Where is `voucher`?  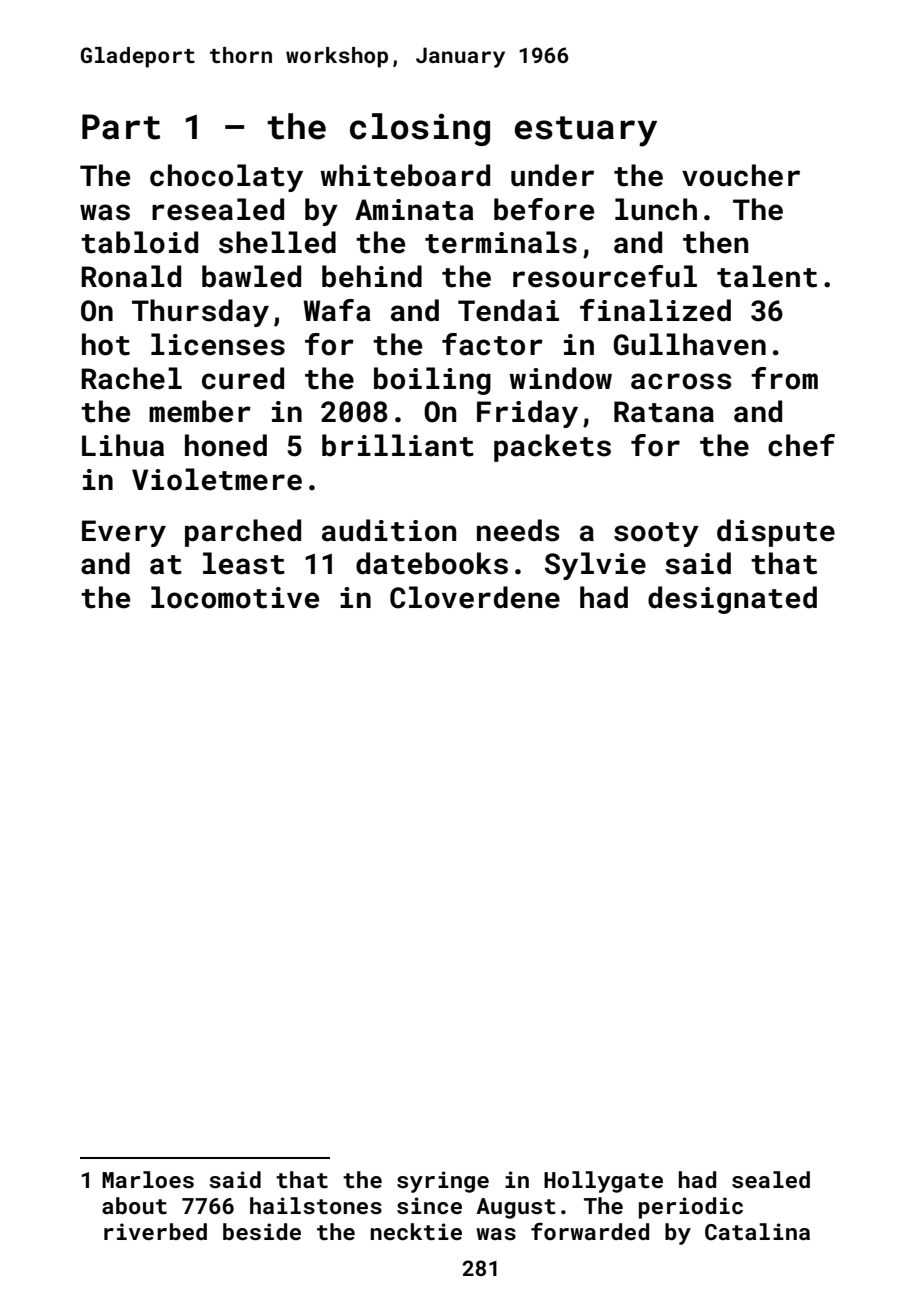
voucher is located at coordinates (741, 175).
